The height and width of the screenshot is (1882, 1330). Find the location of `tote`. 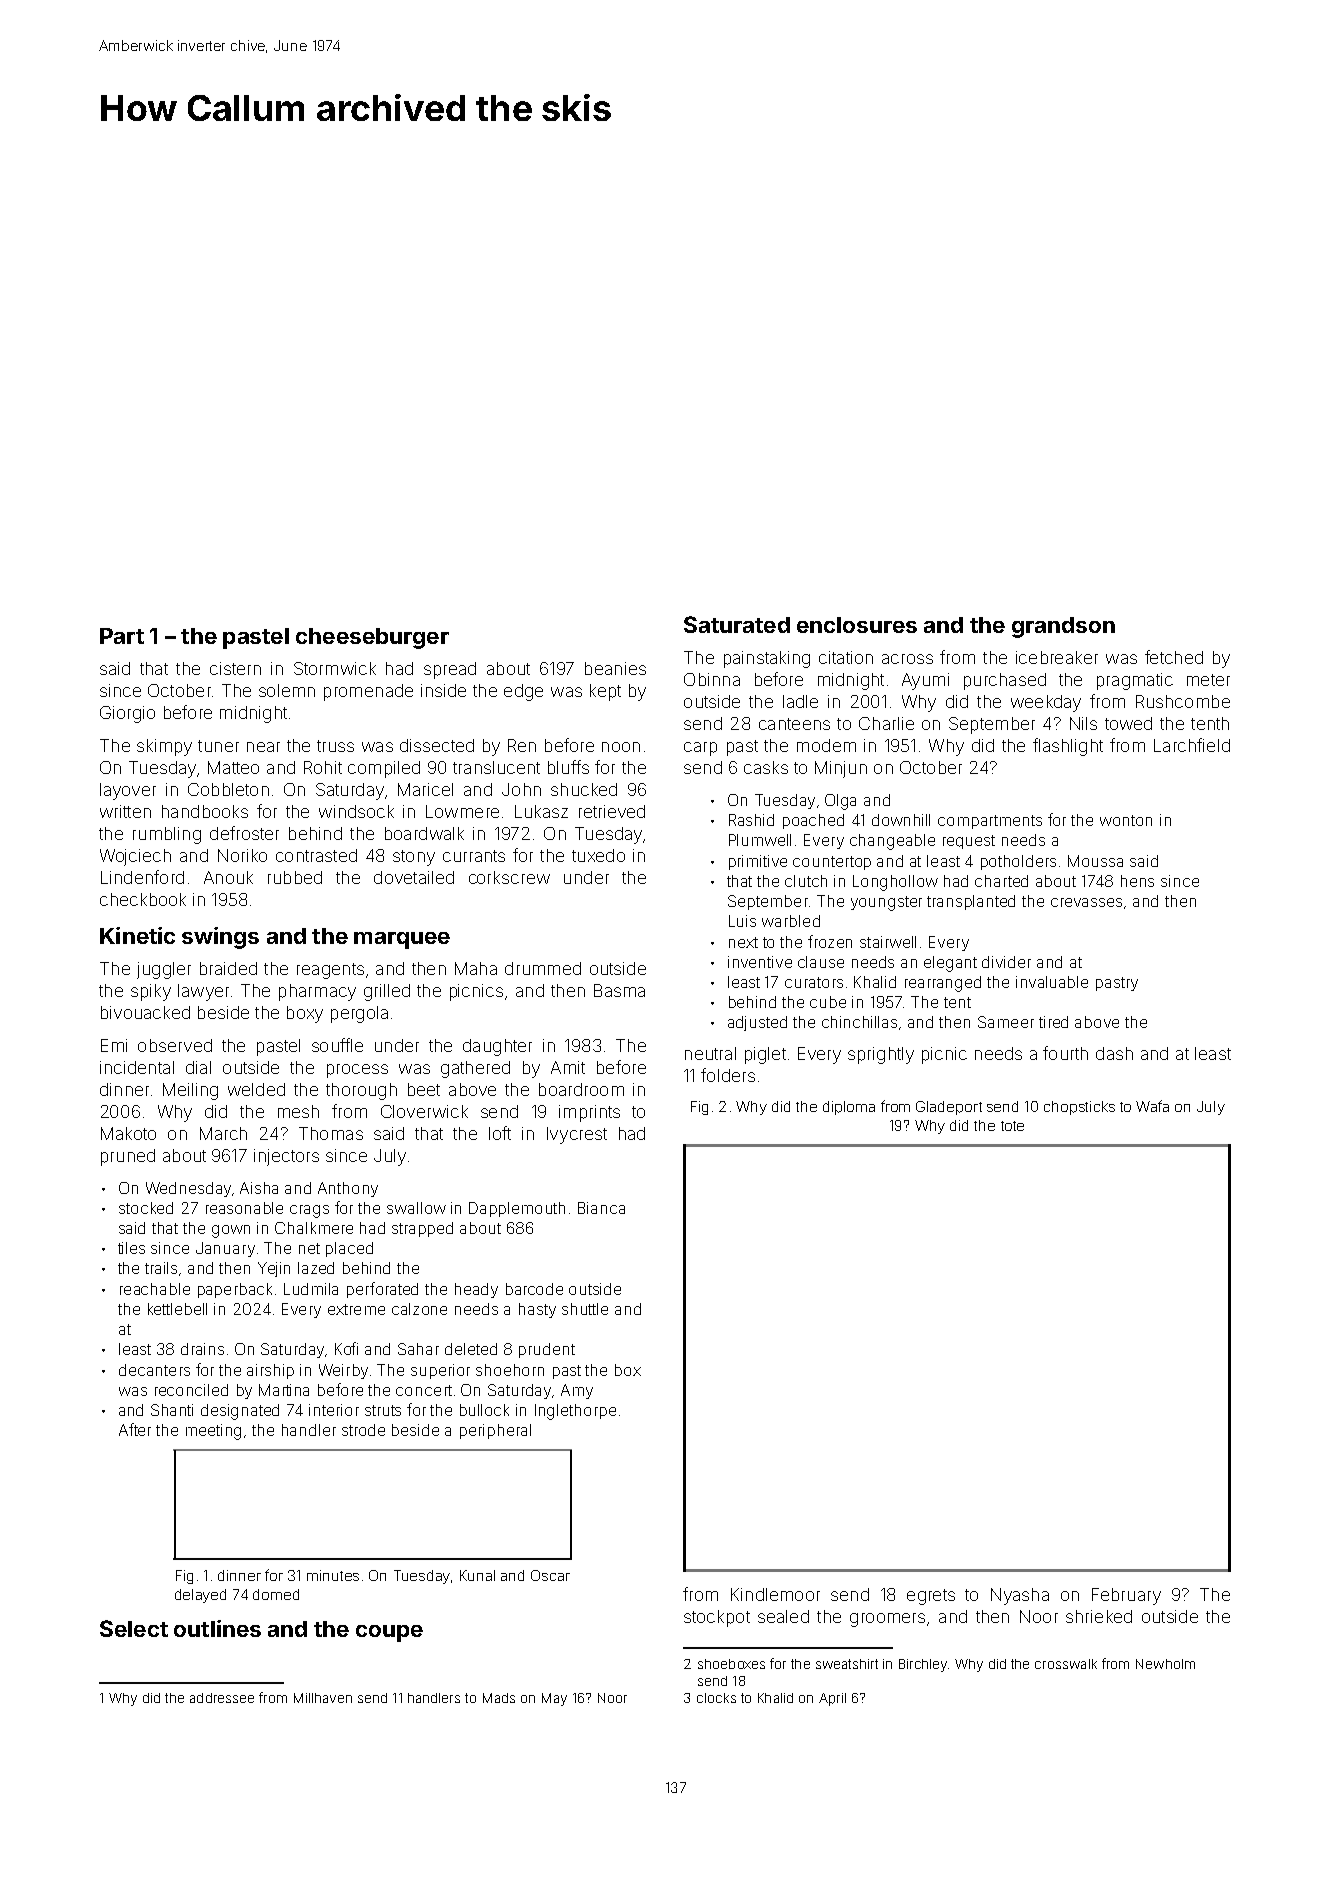

tote is located at coordinates (1012, 1126).
